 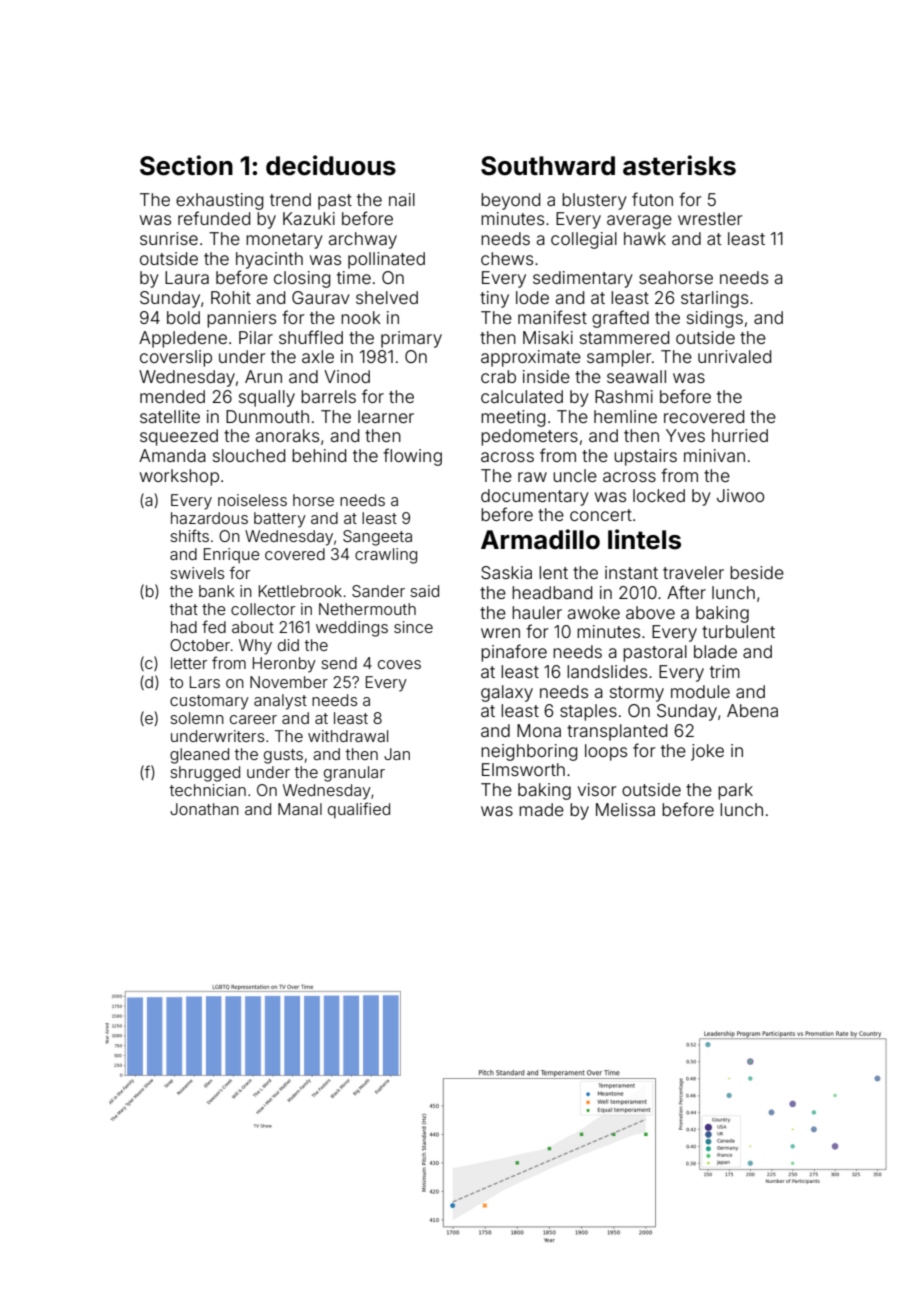 What do you see at coordinates (659, 495) in the screenshot?
I see `locked` at bounding box center [659, 495].
